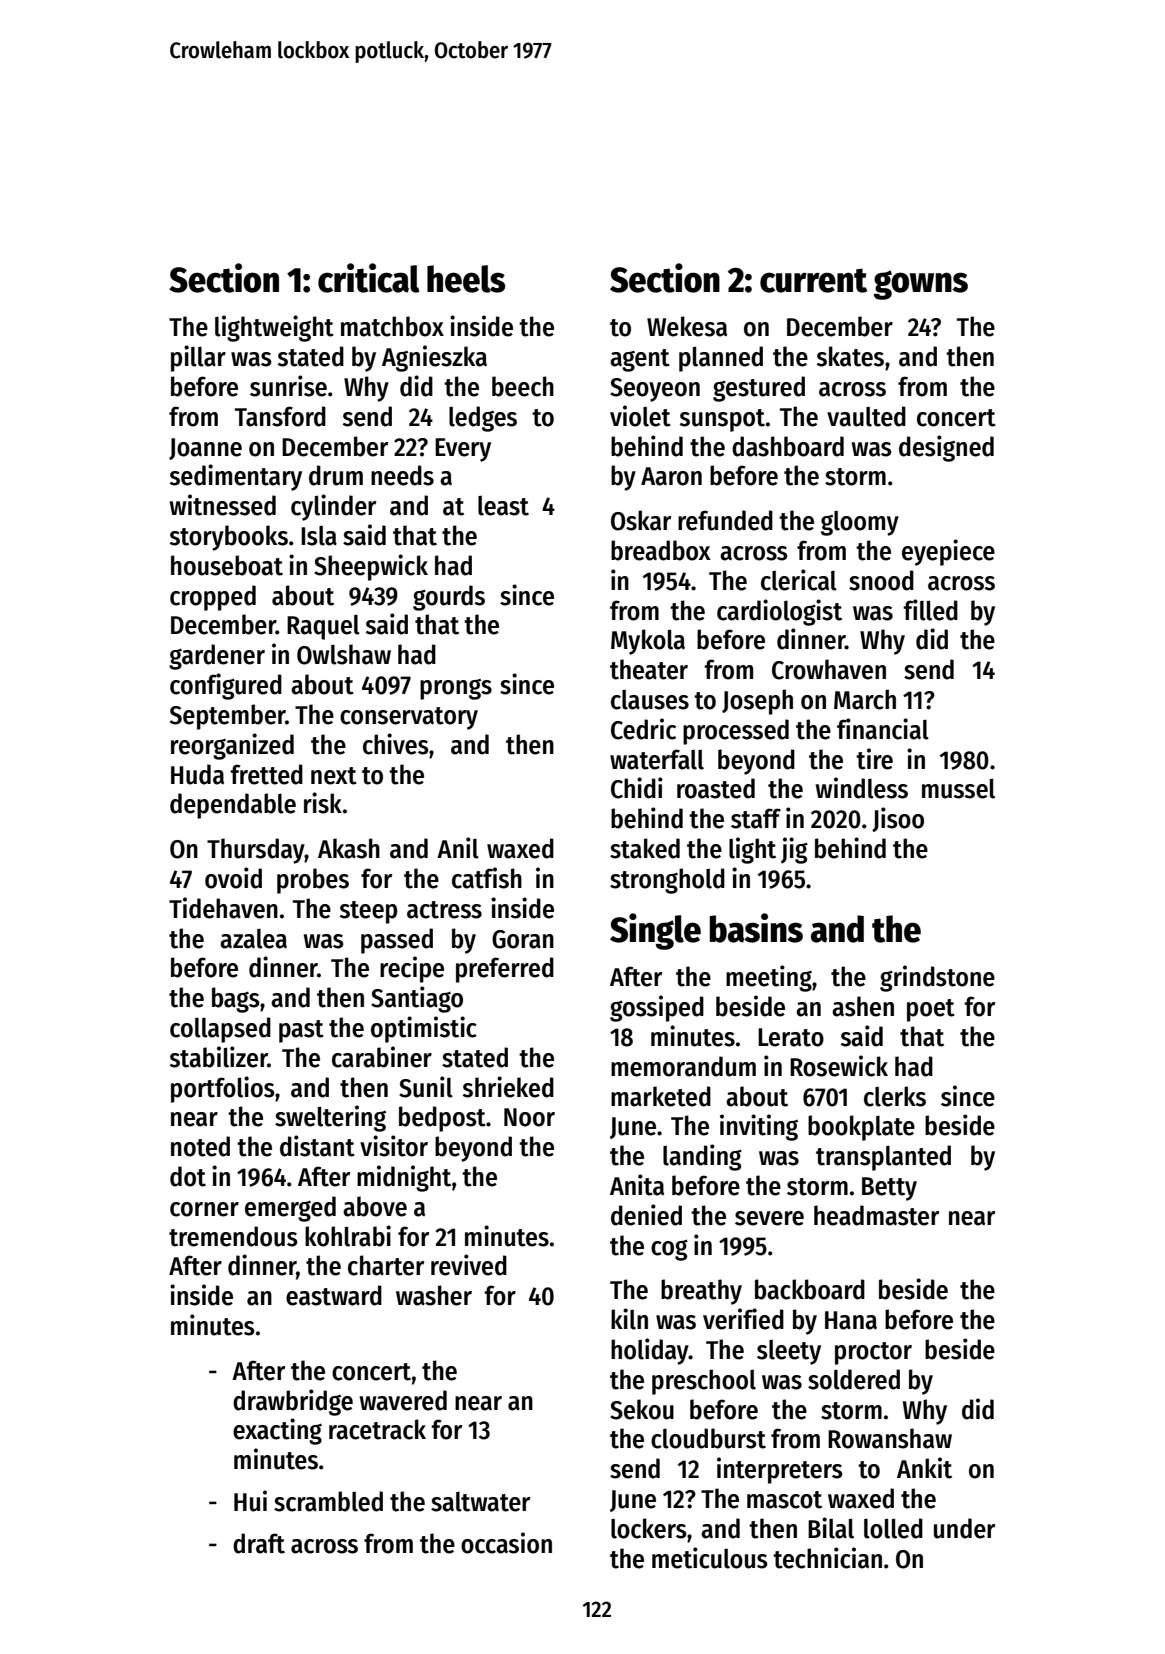 Image resolution: width=1165 pixels, height=1654 pixels. I want to click on occasion, so click(506, 1543).
